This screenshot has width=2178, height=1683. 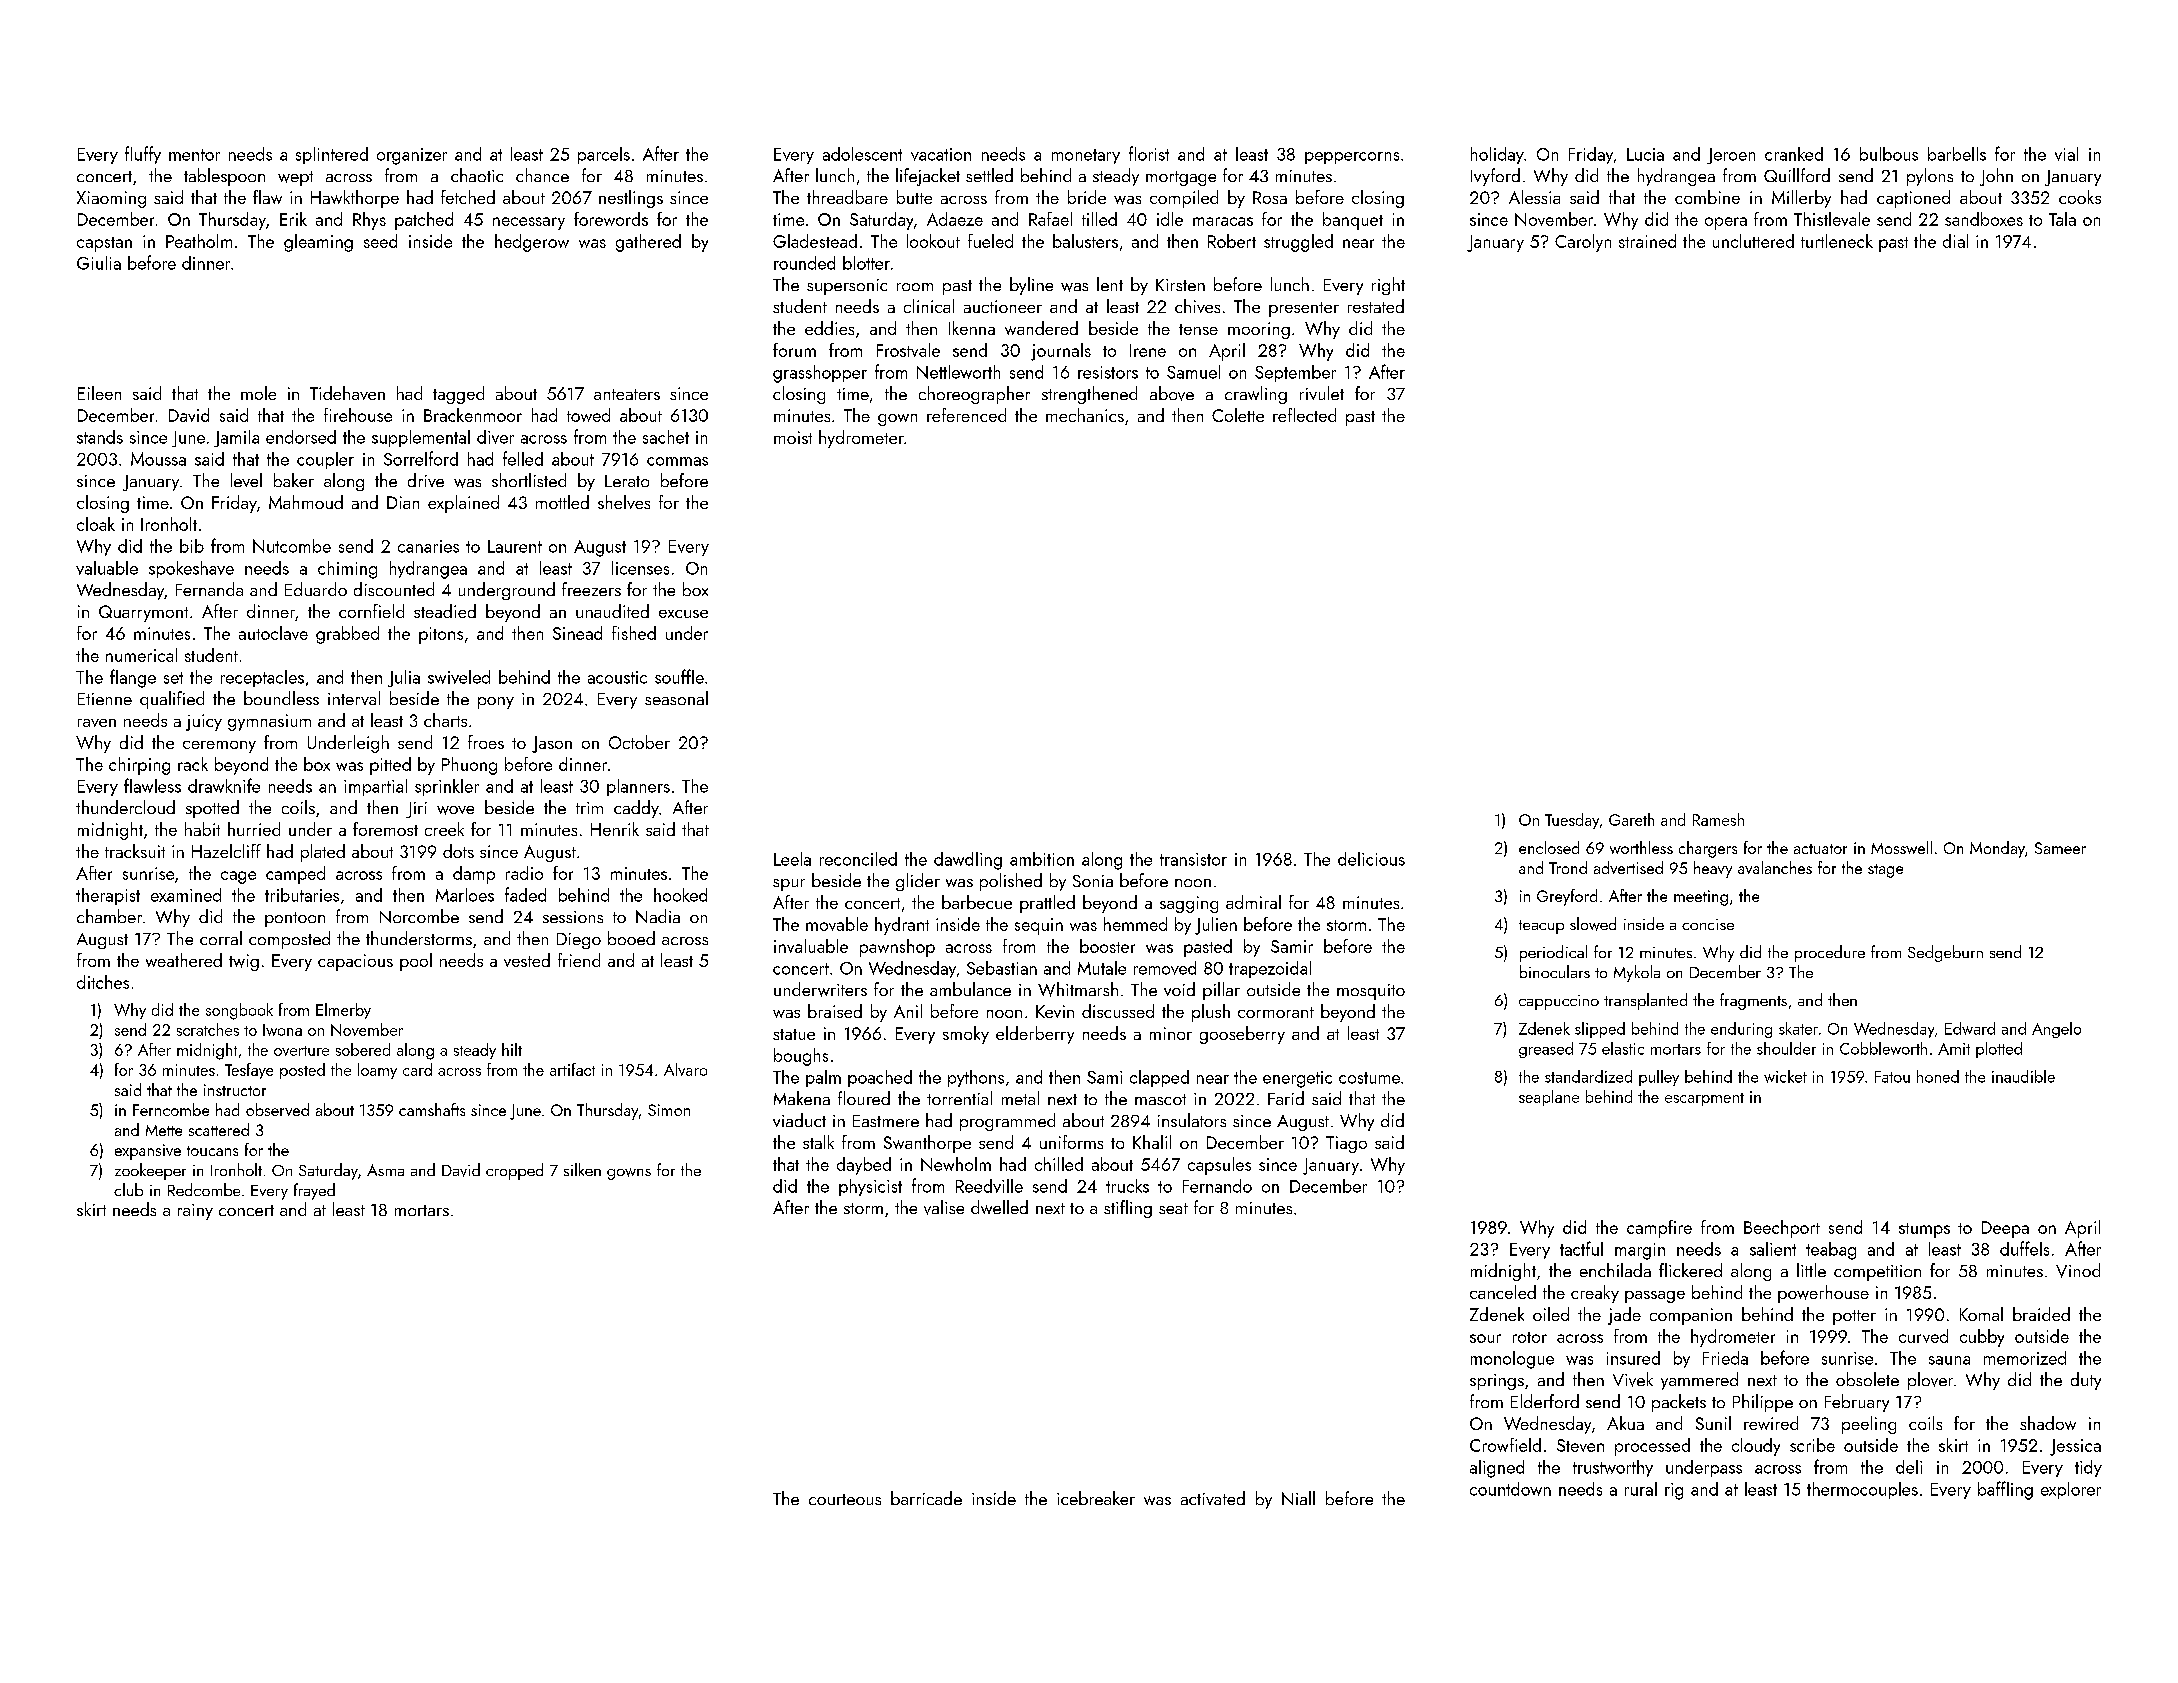 What do you see at coordinates (495, 437) in the screenshot?
I see `diver` at bounding box center [495, 437].
